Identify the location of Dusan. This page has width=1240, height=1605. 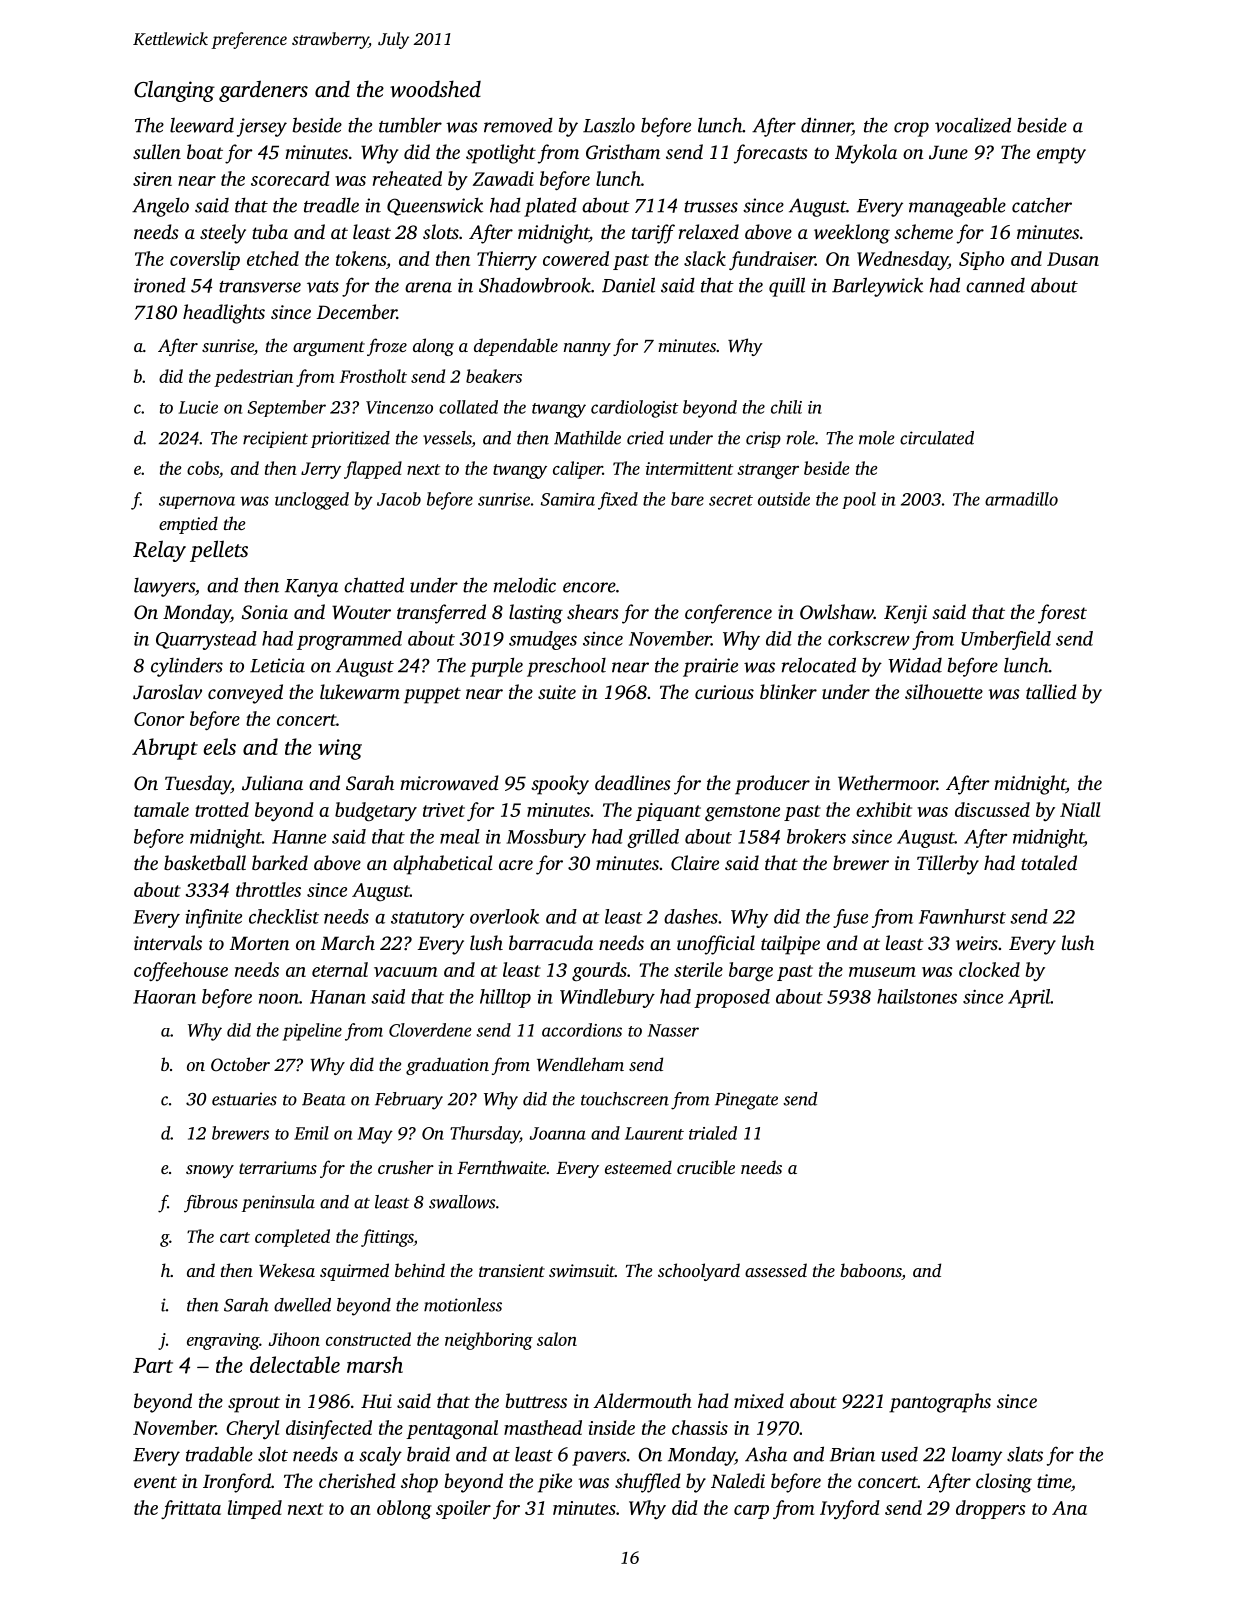
(1073, 259).
